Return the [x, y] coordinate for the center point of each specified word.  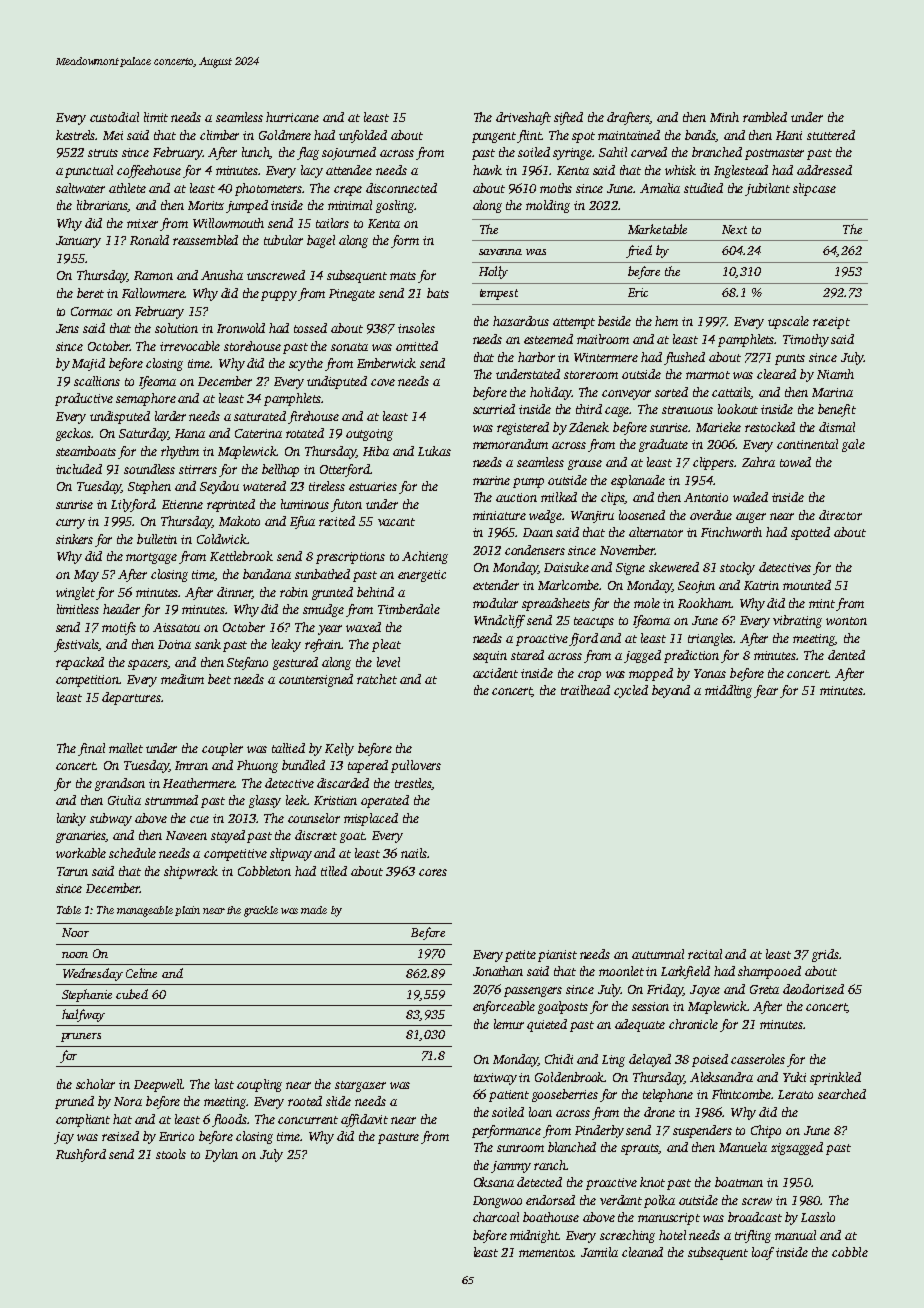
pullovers [416, 766]
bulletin [157, 539]
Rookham [704, 603]
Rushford [81, 1155]
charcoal [496, 1217]
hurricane [292, 117]
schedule [132, 853]
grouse [585, 465]
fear [766, 691]
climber [219, 135]
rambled [765, 117]
